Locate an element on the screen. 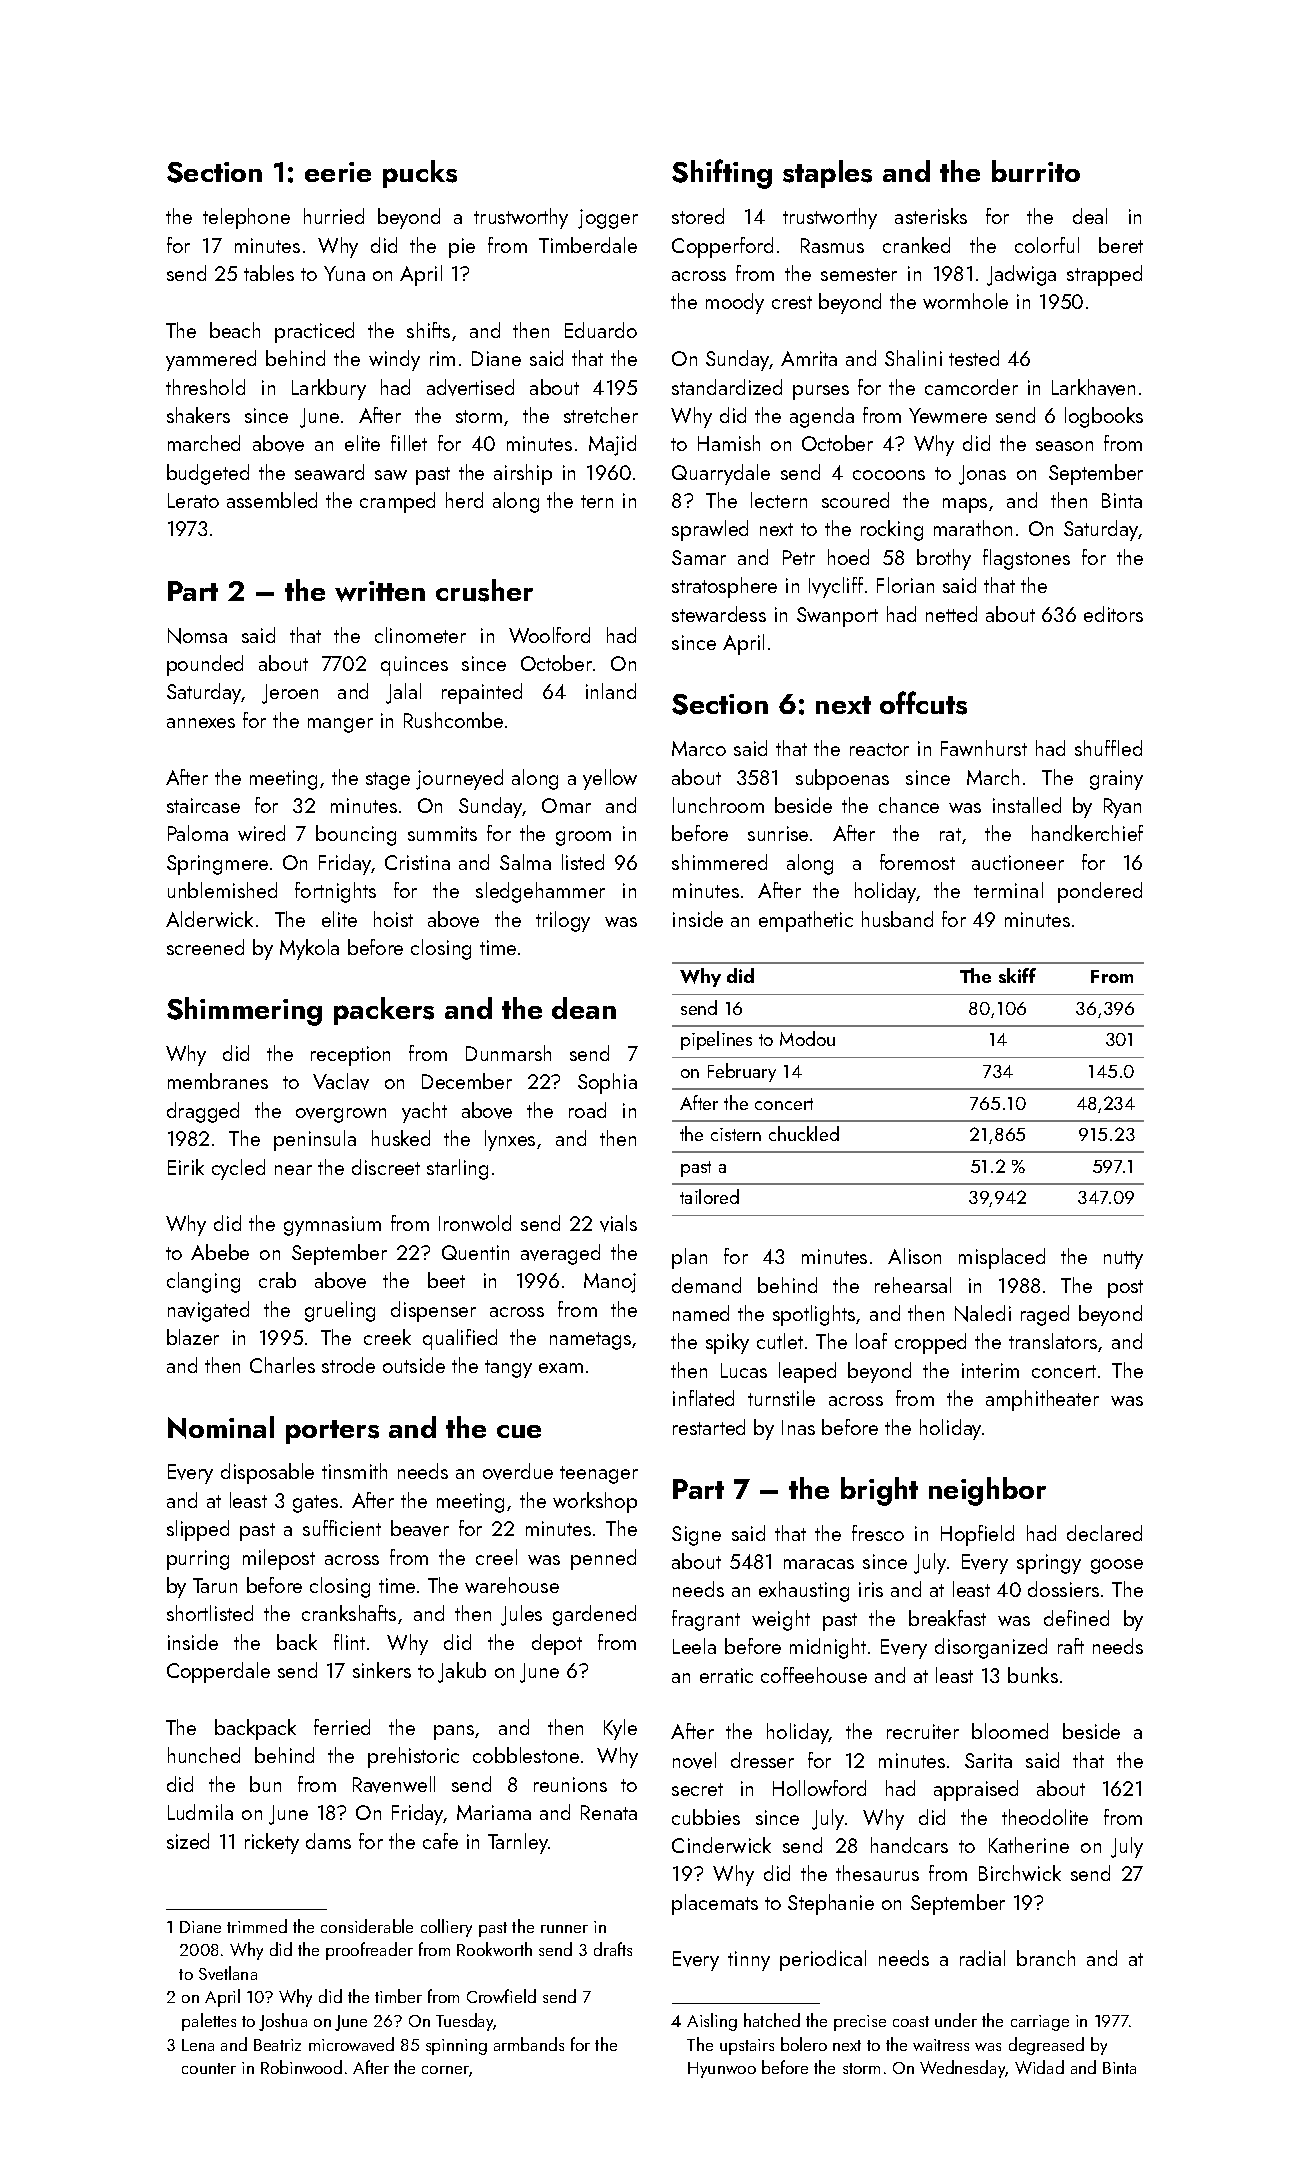  cranked is located at coordinates (916, 245).
